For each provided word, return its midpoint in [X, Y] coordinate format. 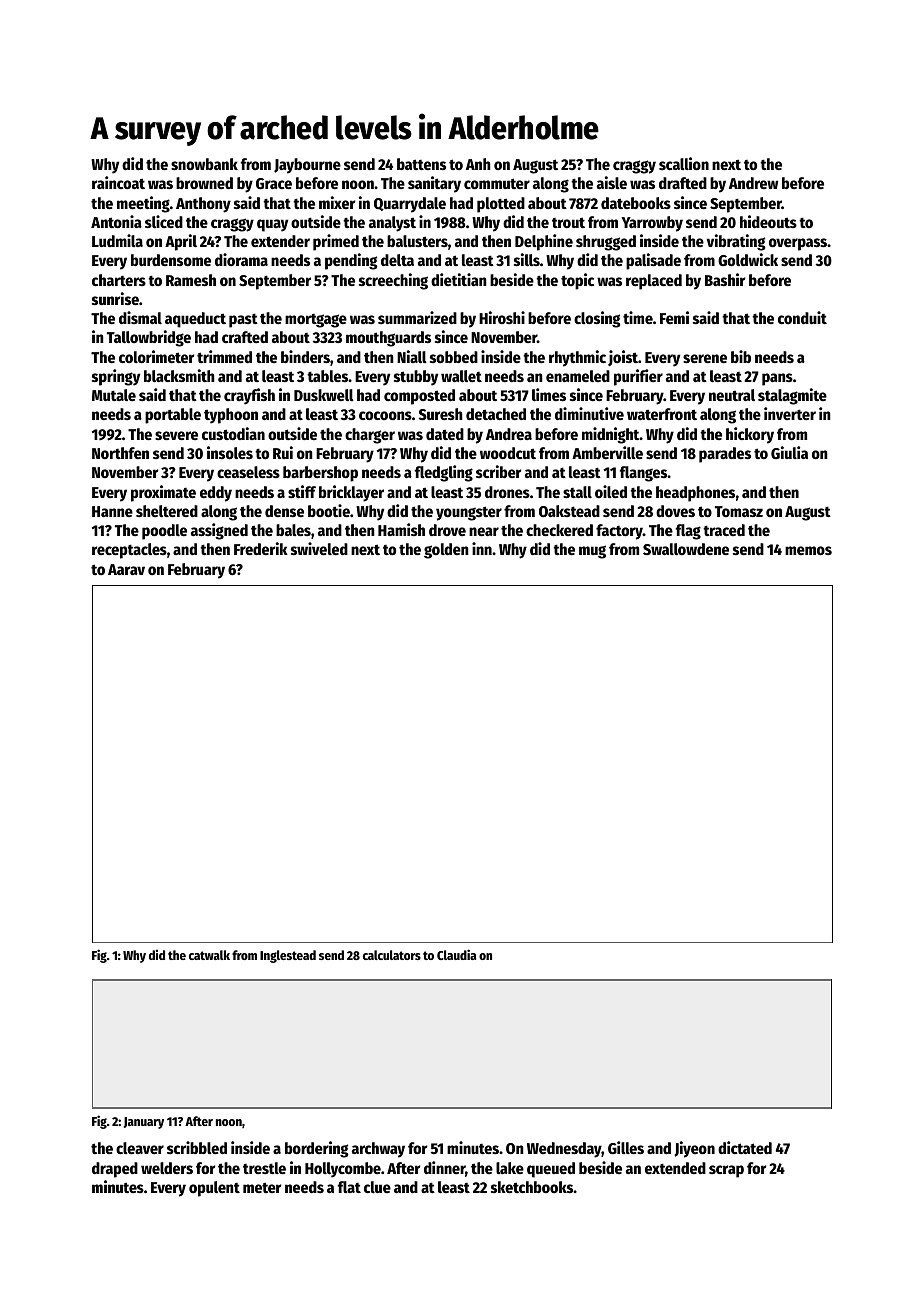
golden [446, 551]
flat [349, 1187]
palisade [653, 261]
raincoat [118, 182]
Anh [478, 164]
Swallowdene [686, 549]
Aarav [126, 569]
